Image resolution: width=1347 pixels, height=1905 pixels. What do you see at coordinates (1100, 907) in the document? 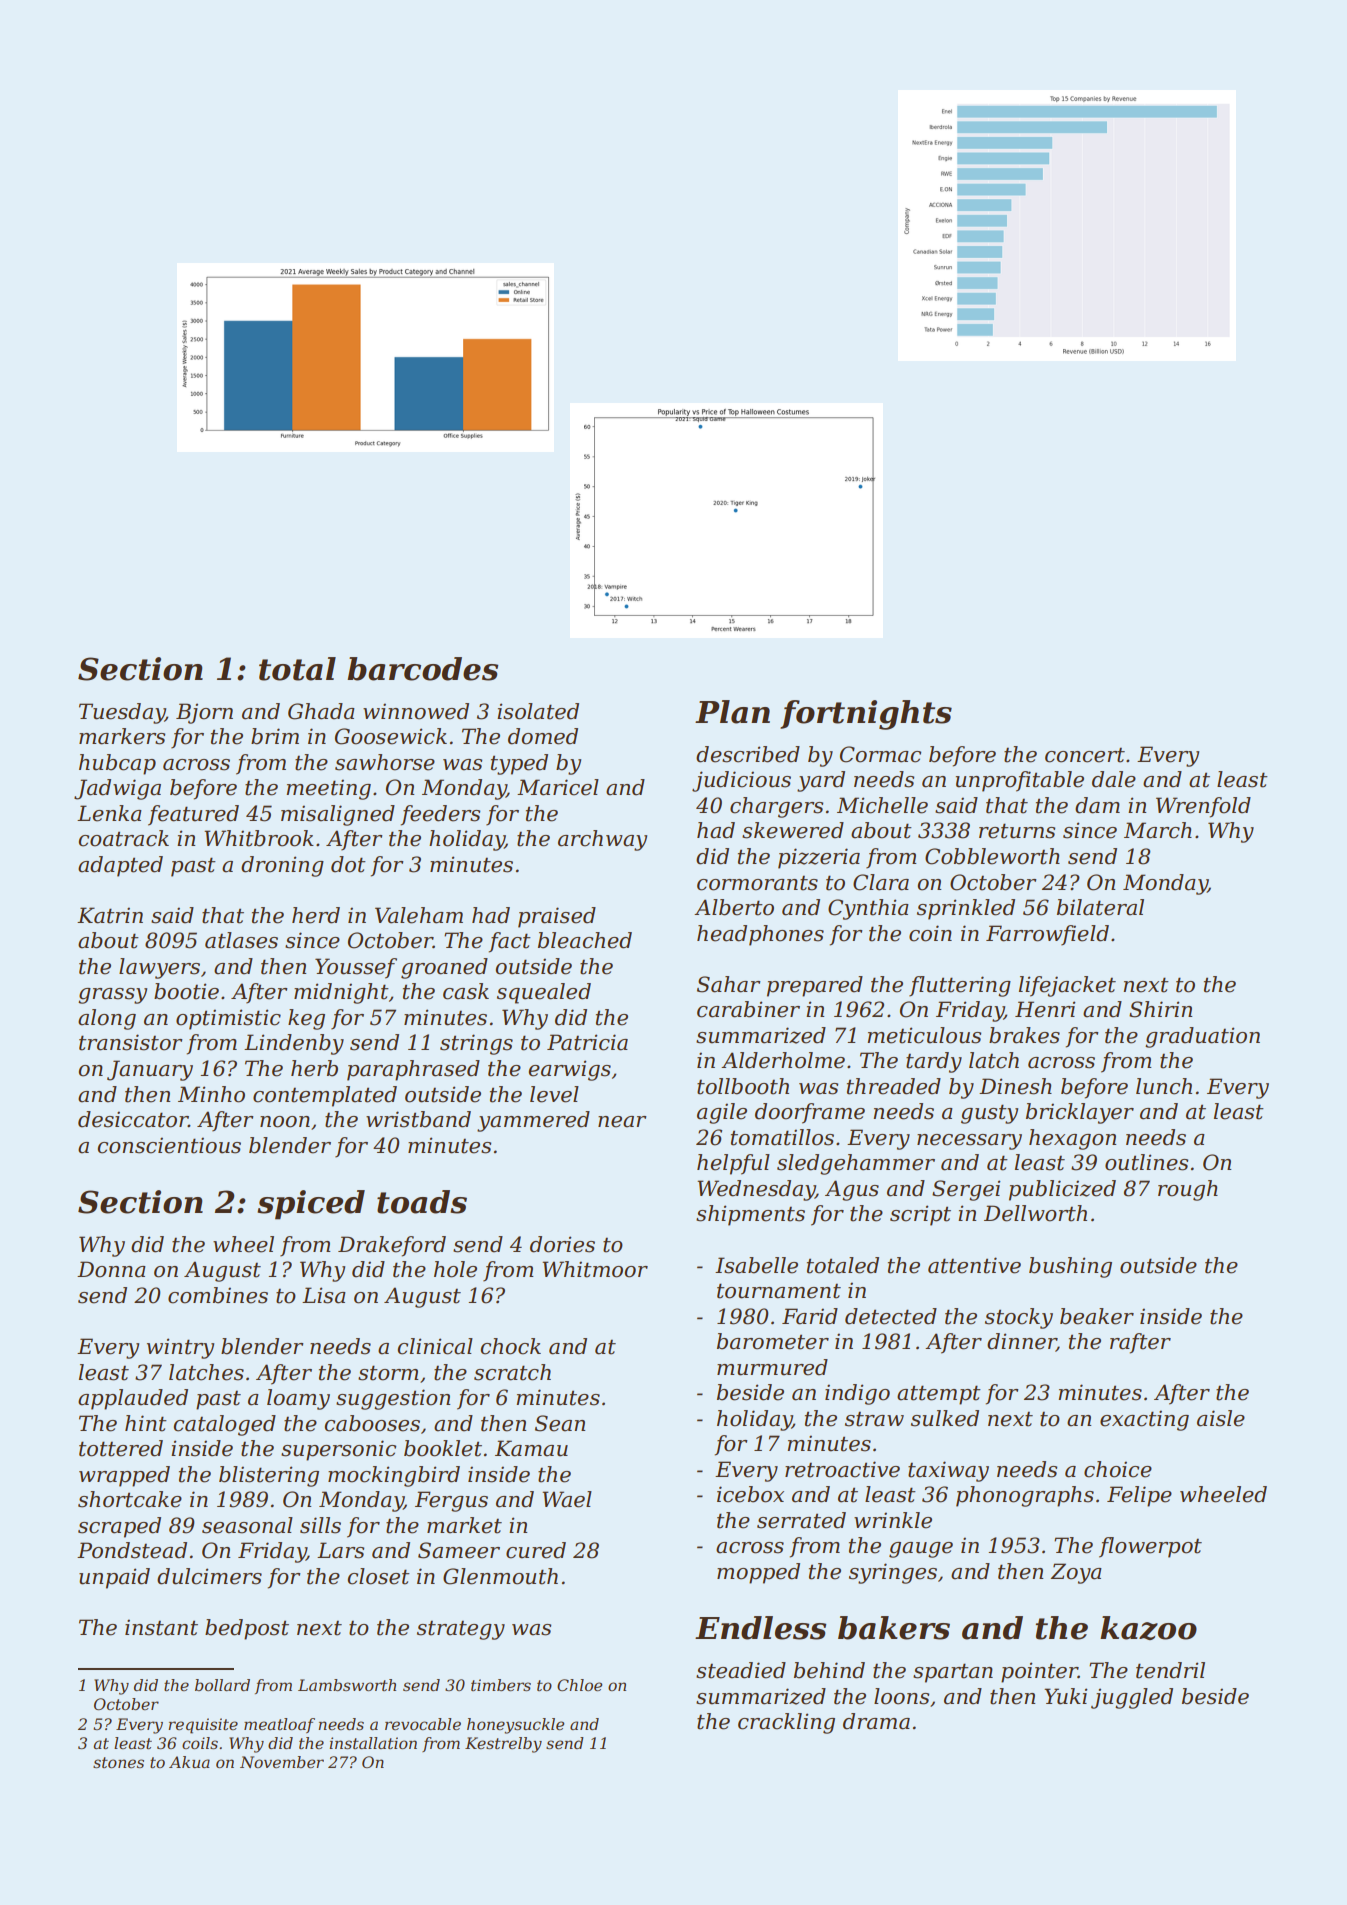
I see `bilateral` at bounding box center [1100, 907].
